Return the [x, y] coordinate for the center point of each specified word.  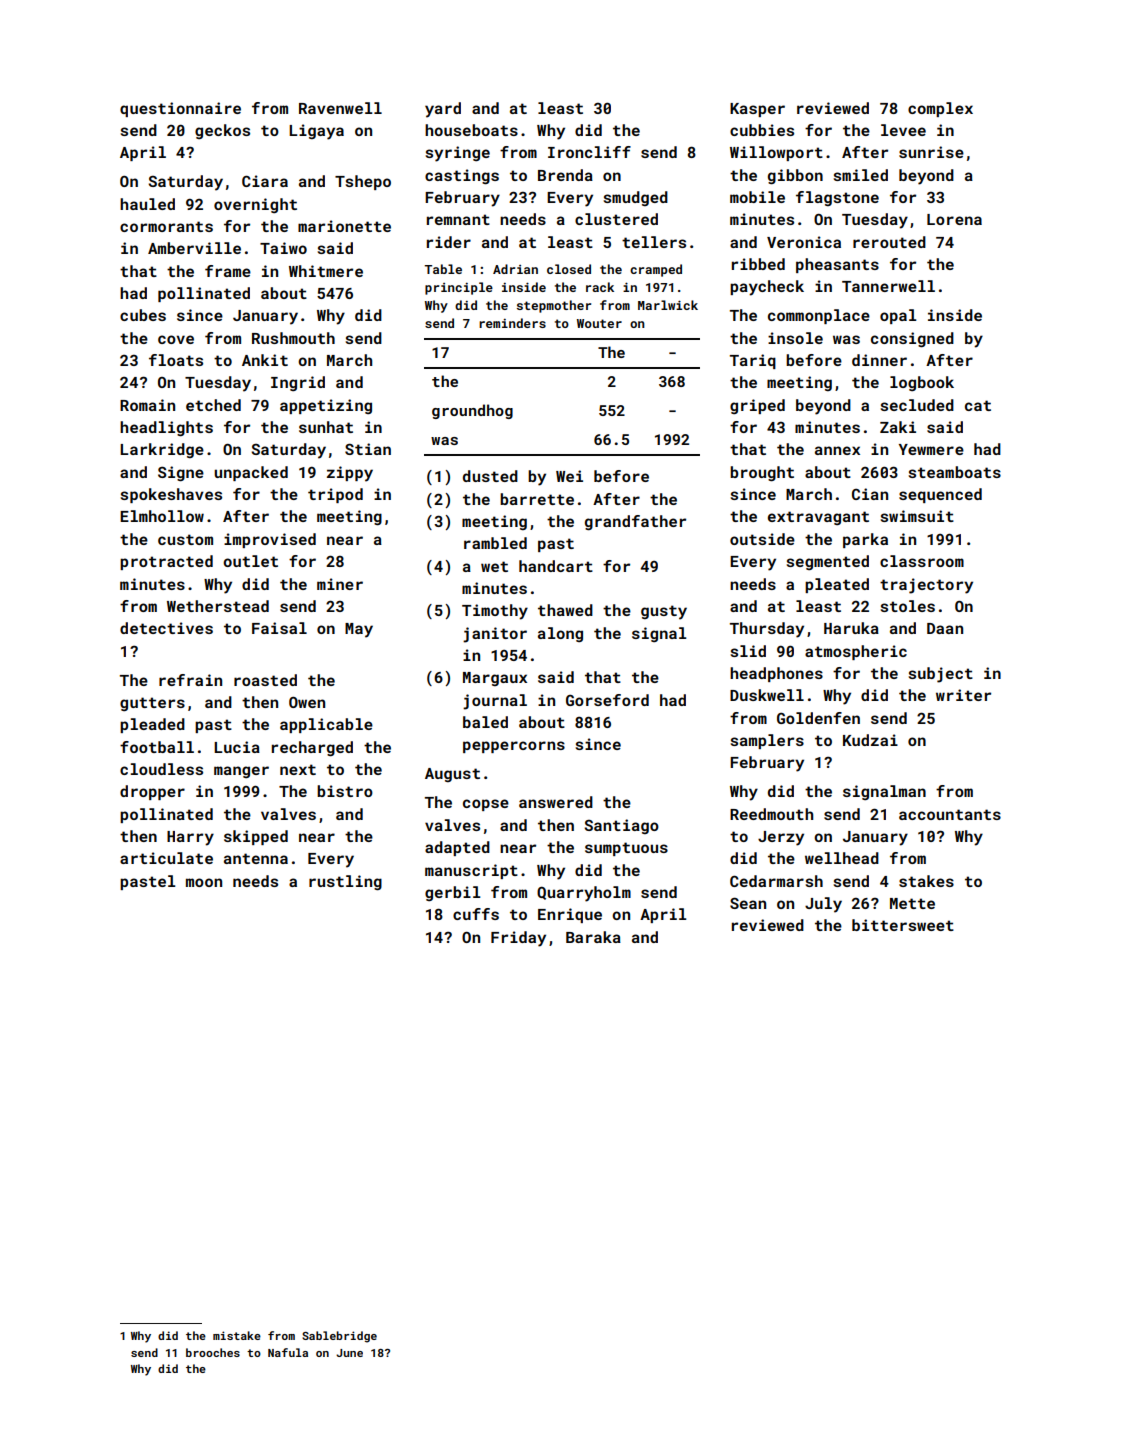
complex [940, 109]
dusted [490, 476]
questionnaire [180, 109]
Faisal [279, 628]
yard [443, 110]
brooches [213, 1352]
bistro [345, 791]
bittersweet [903, 925]
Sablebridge [339, 1337]
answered [556, 802]
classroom [922, 561]
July [823, 905]
